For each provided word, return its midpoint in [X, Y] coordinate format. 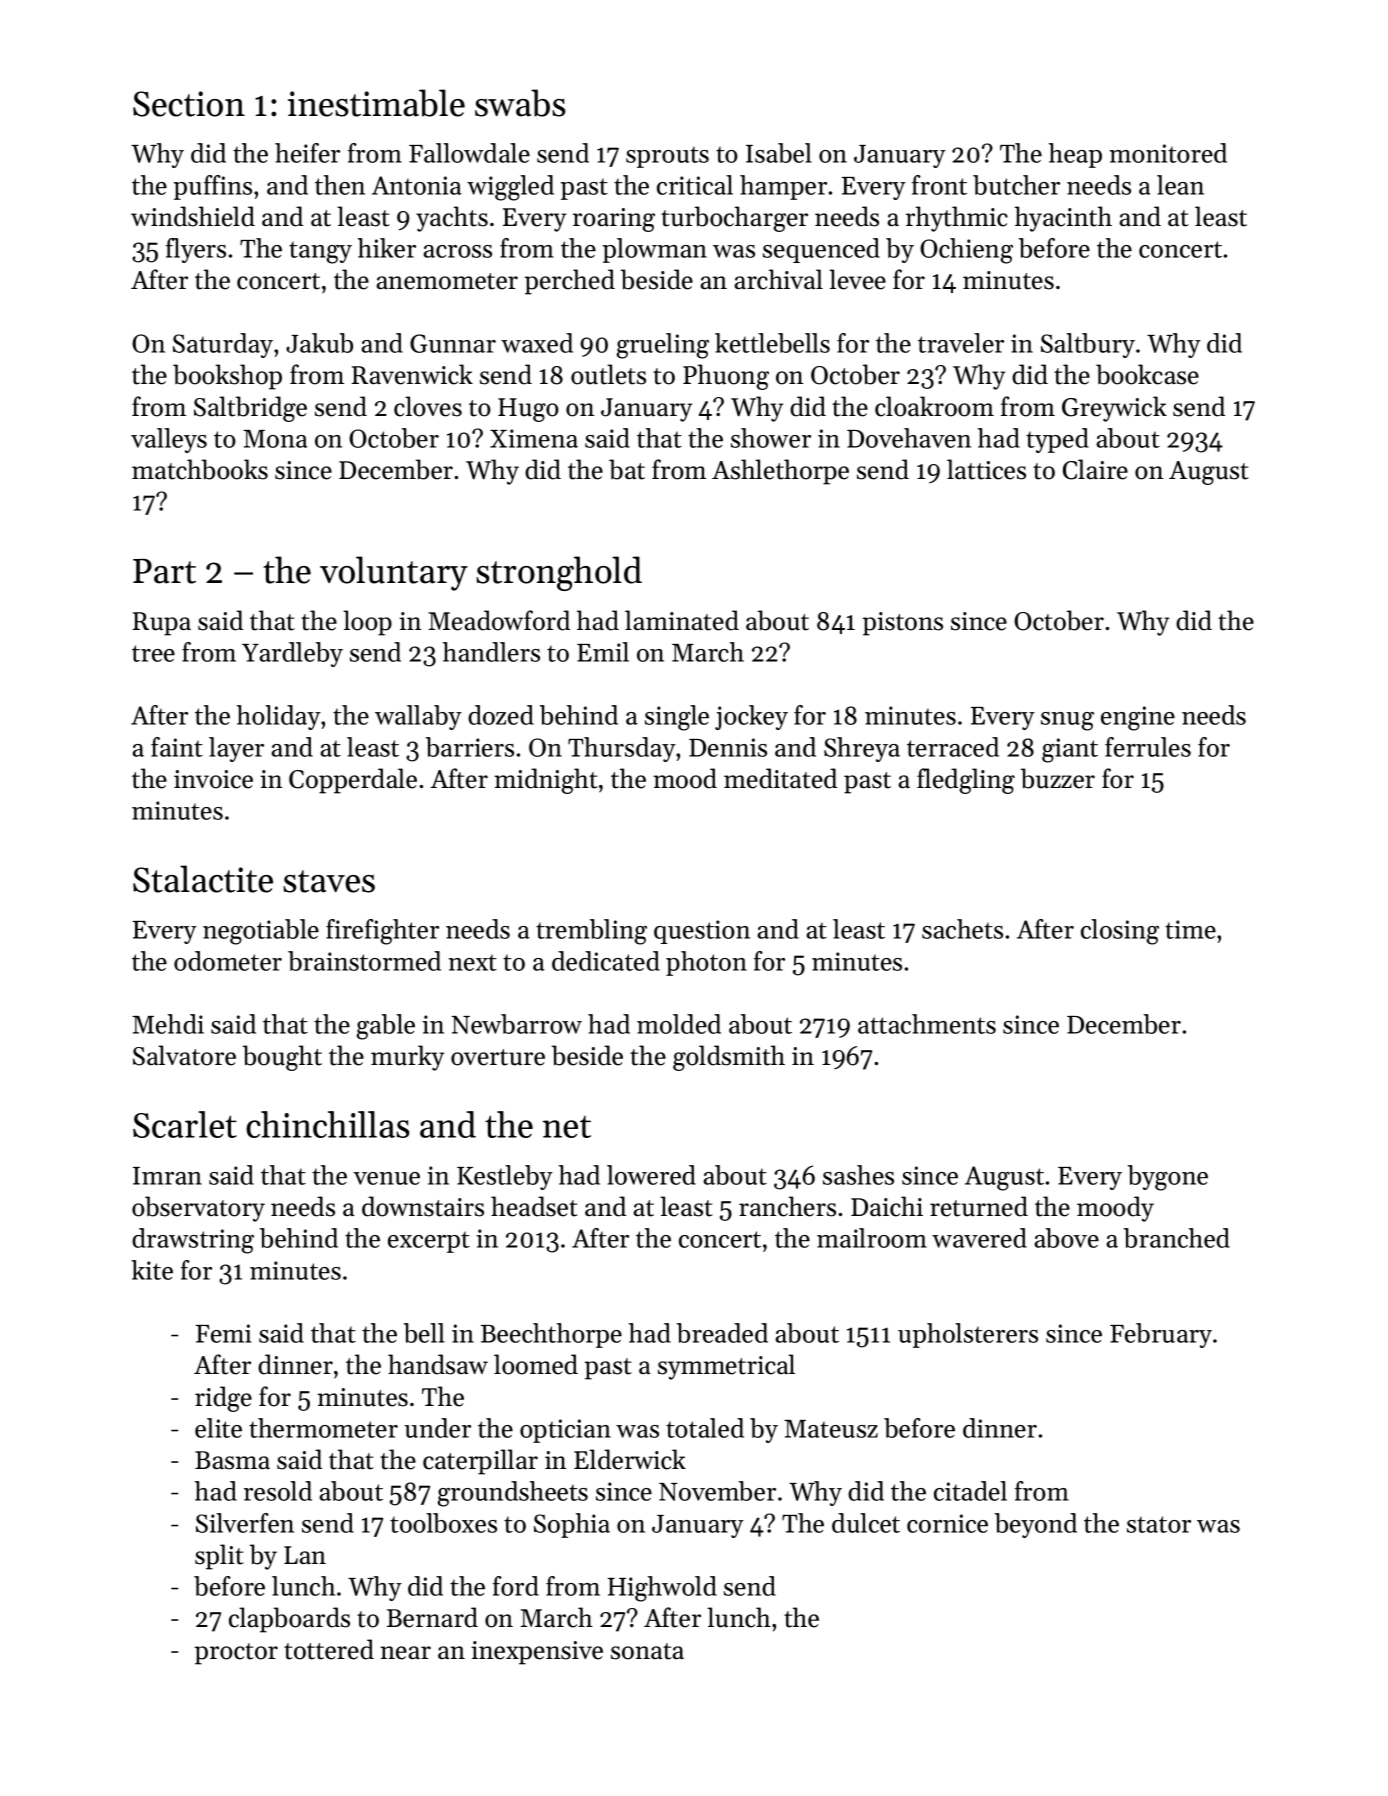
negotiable [261, 932]
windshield [193, 216]
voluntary [394, 573]
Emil [603, 652]
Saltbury [1088, 345]
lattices [986, 469]
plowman [655, 250]
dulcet [866, 1523]
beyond [1036, 1525]
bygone [1168, 1178]
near [405, 1653]
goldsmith [729, 1058]
